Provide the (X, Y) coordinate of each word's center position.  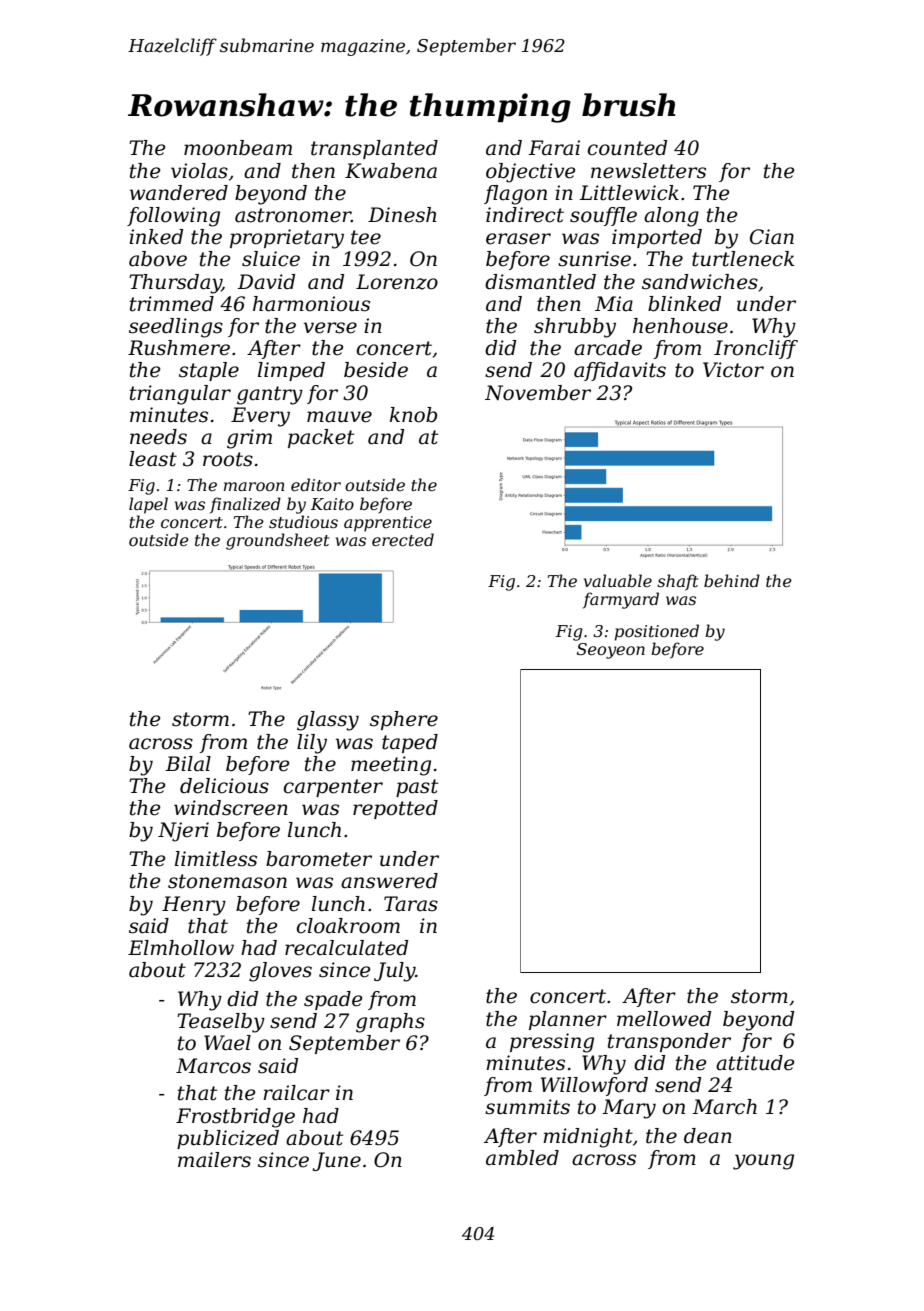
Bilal (188, 764)
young (763, 1162)
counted (627, 148)
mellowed (664, 1019)
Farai (554, 148)
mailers (214, 1160)
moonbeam (238, 148)
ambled (522, 1158)
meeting (391, 766)
